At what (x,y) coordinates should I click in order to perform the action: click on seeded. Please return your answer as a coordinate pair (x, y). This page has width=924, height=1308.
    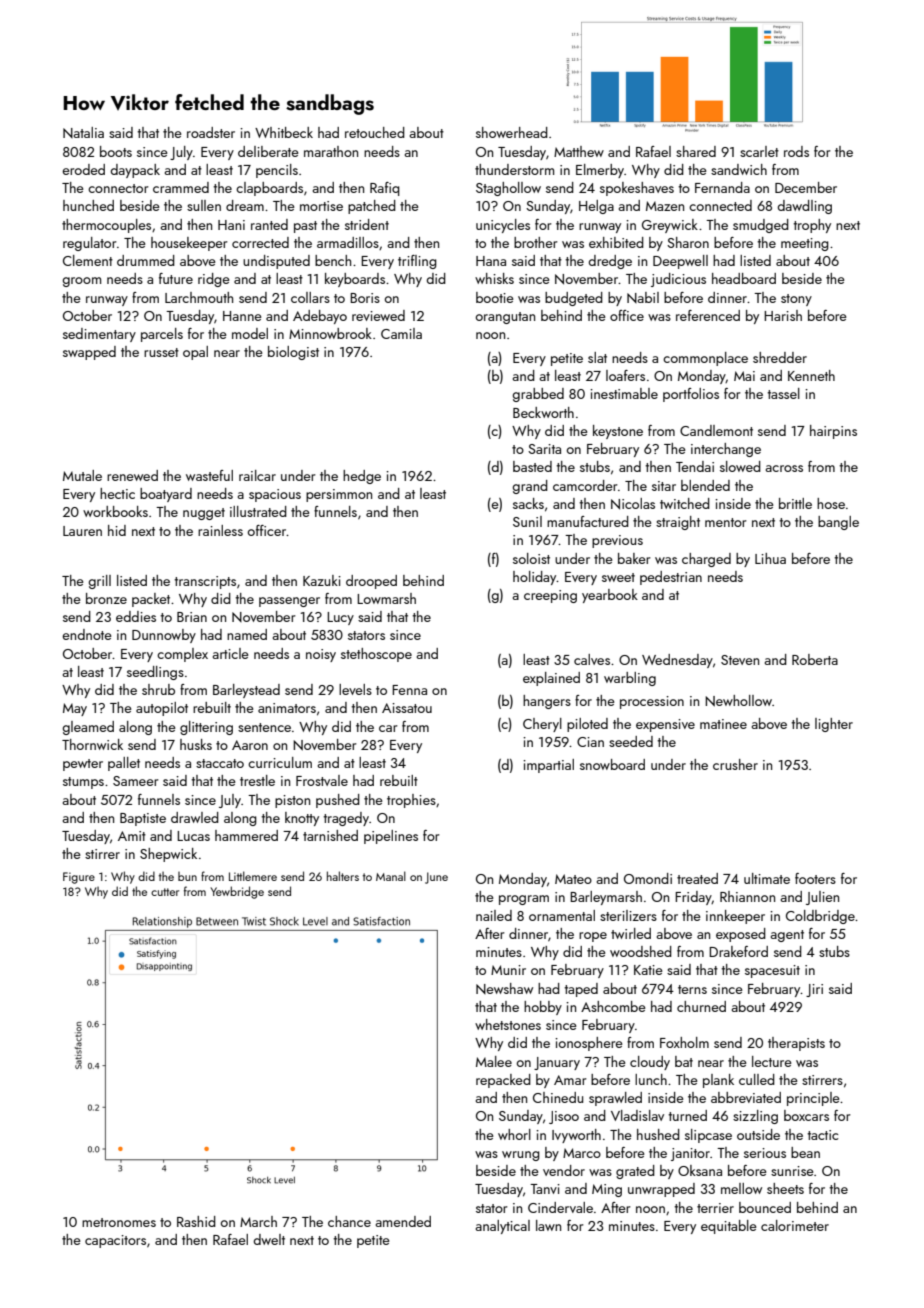
    Looking at the image, I should click on (631, 741).
